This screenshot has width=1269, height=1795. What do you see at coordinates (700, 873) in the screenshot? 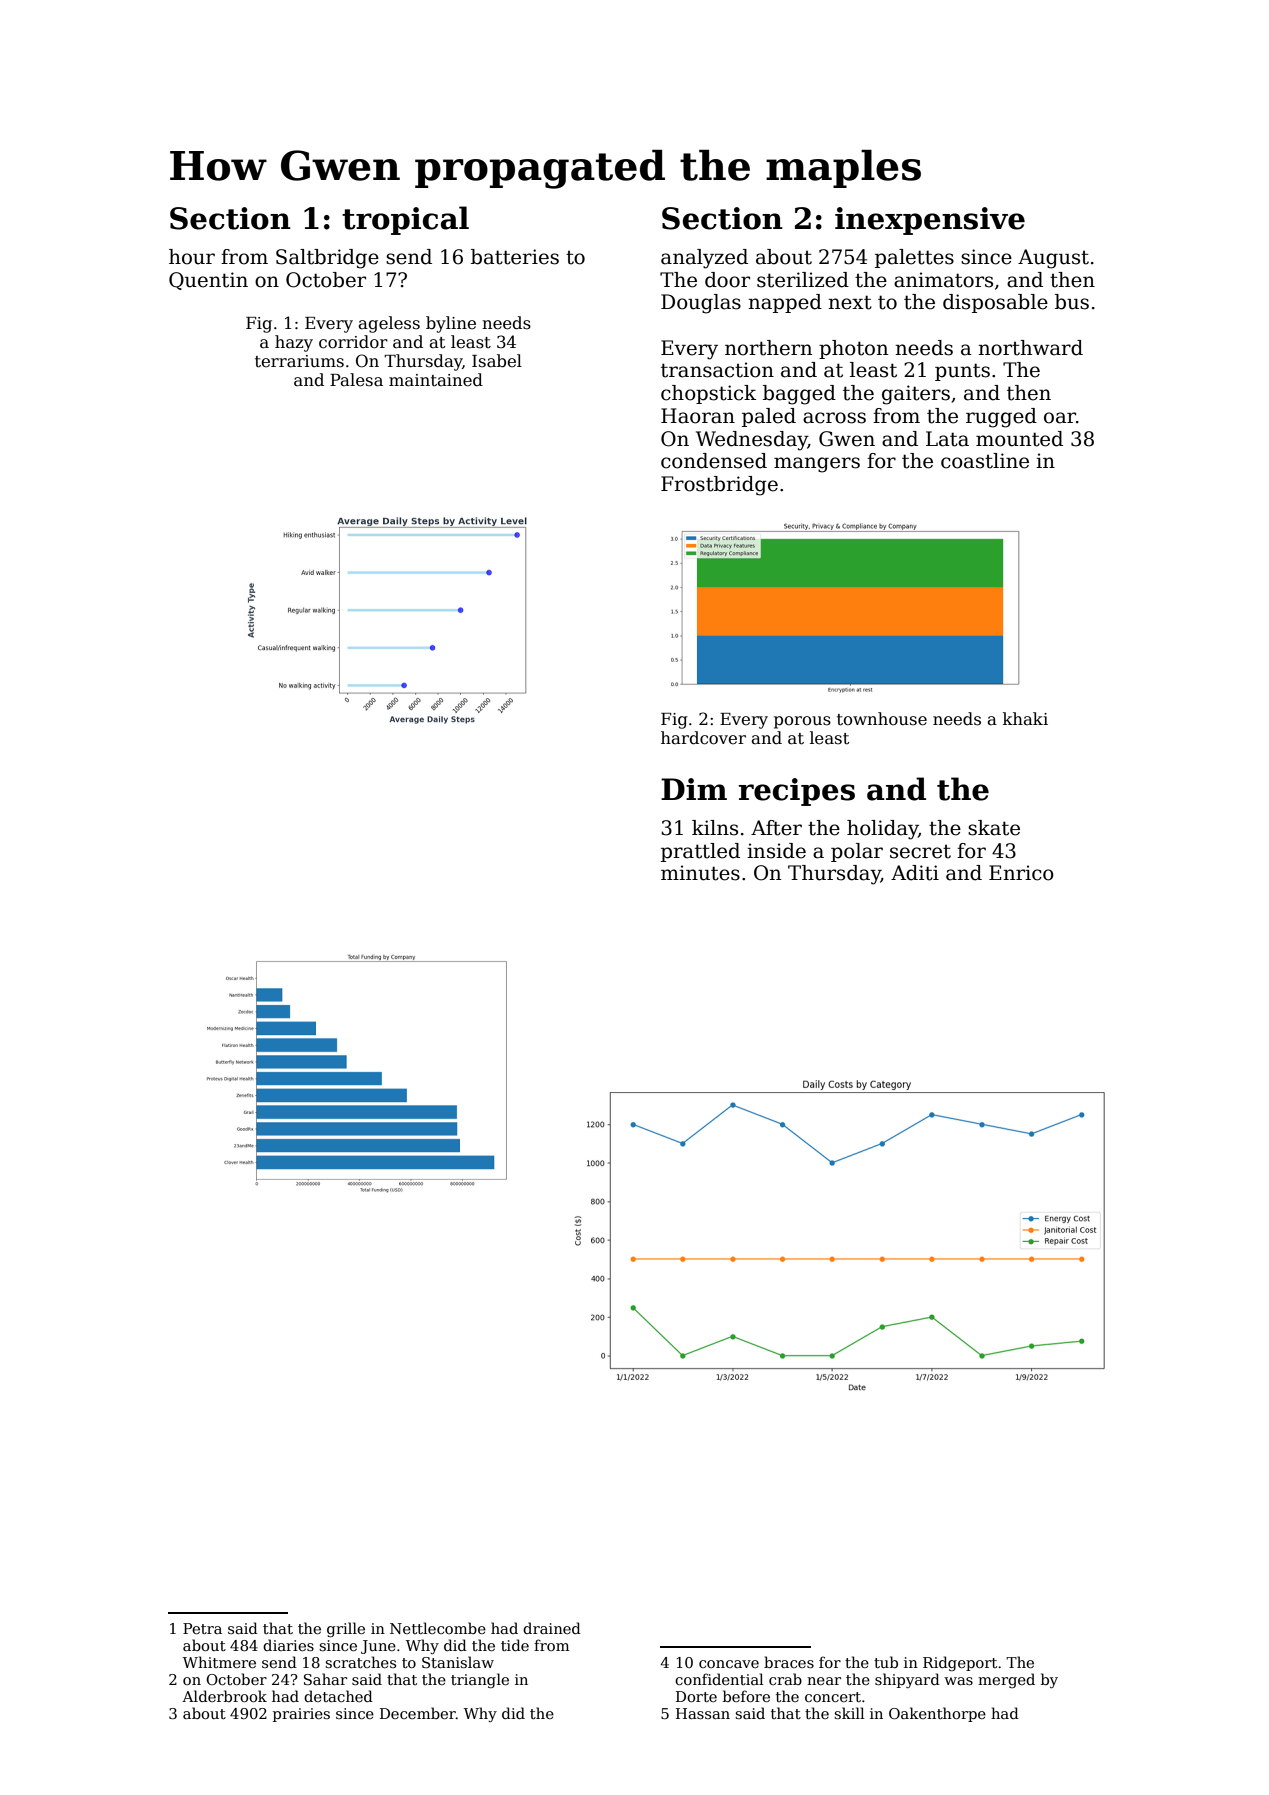
I see `minutes` at bounding box center [700, 873].
